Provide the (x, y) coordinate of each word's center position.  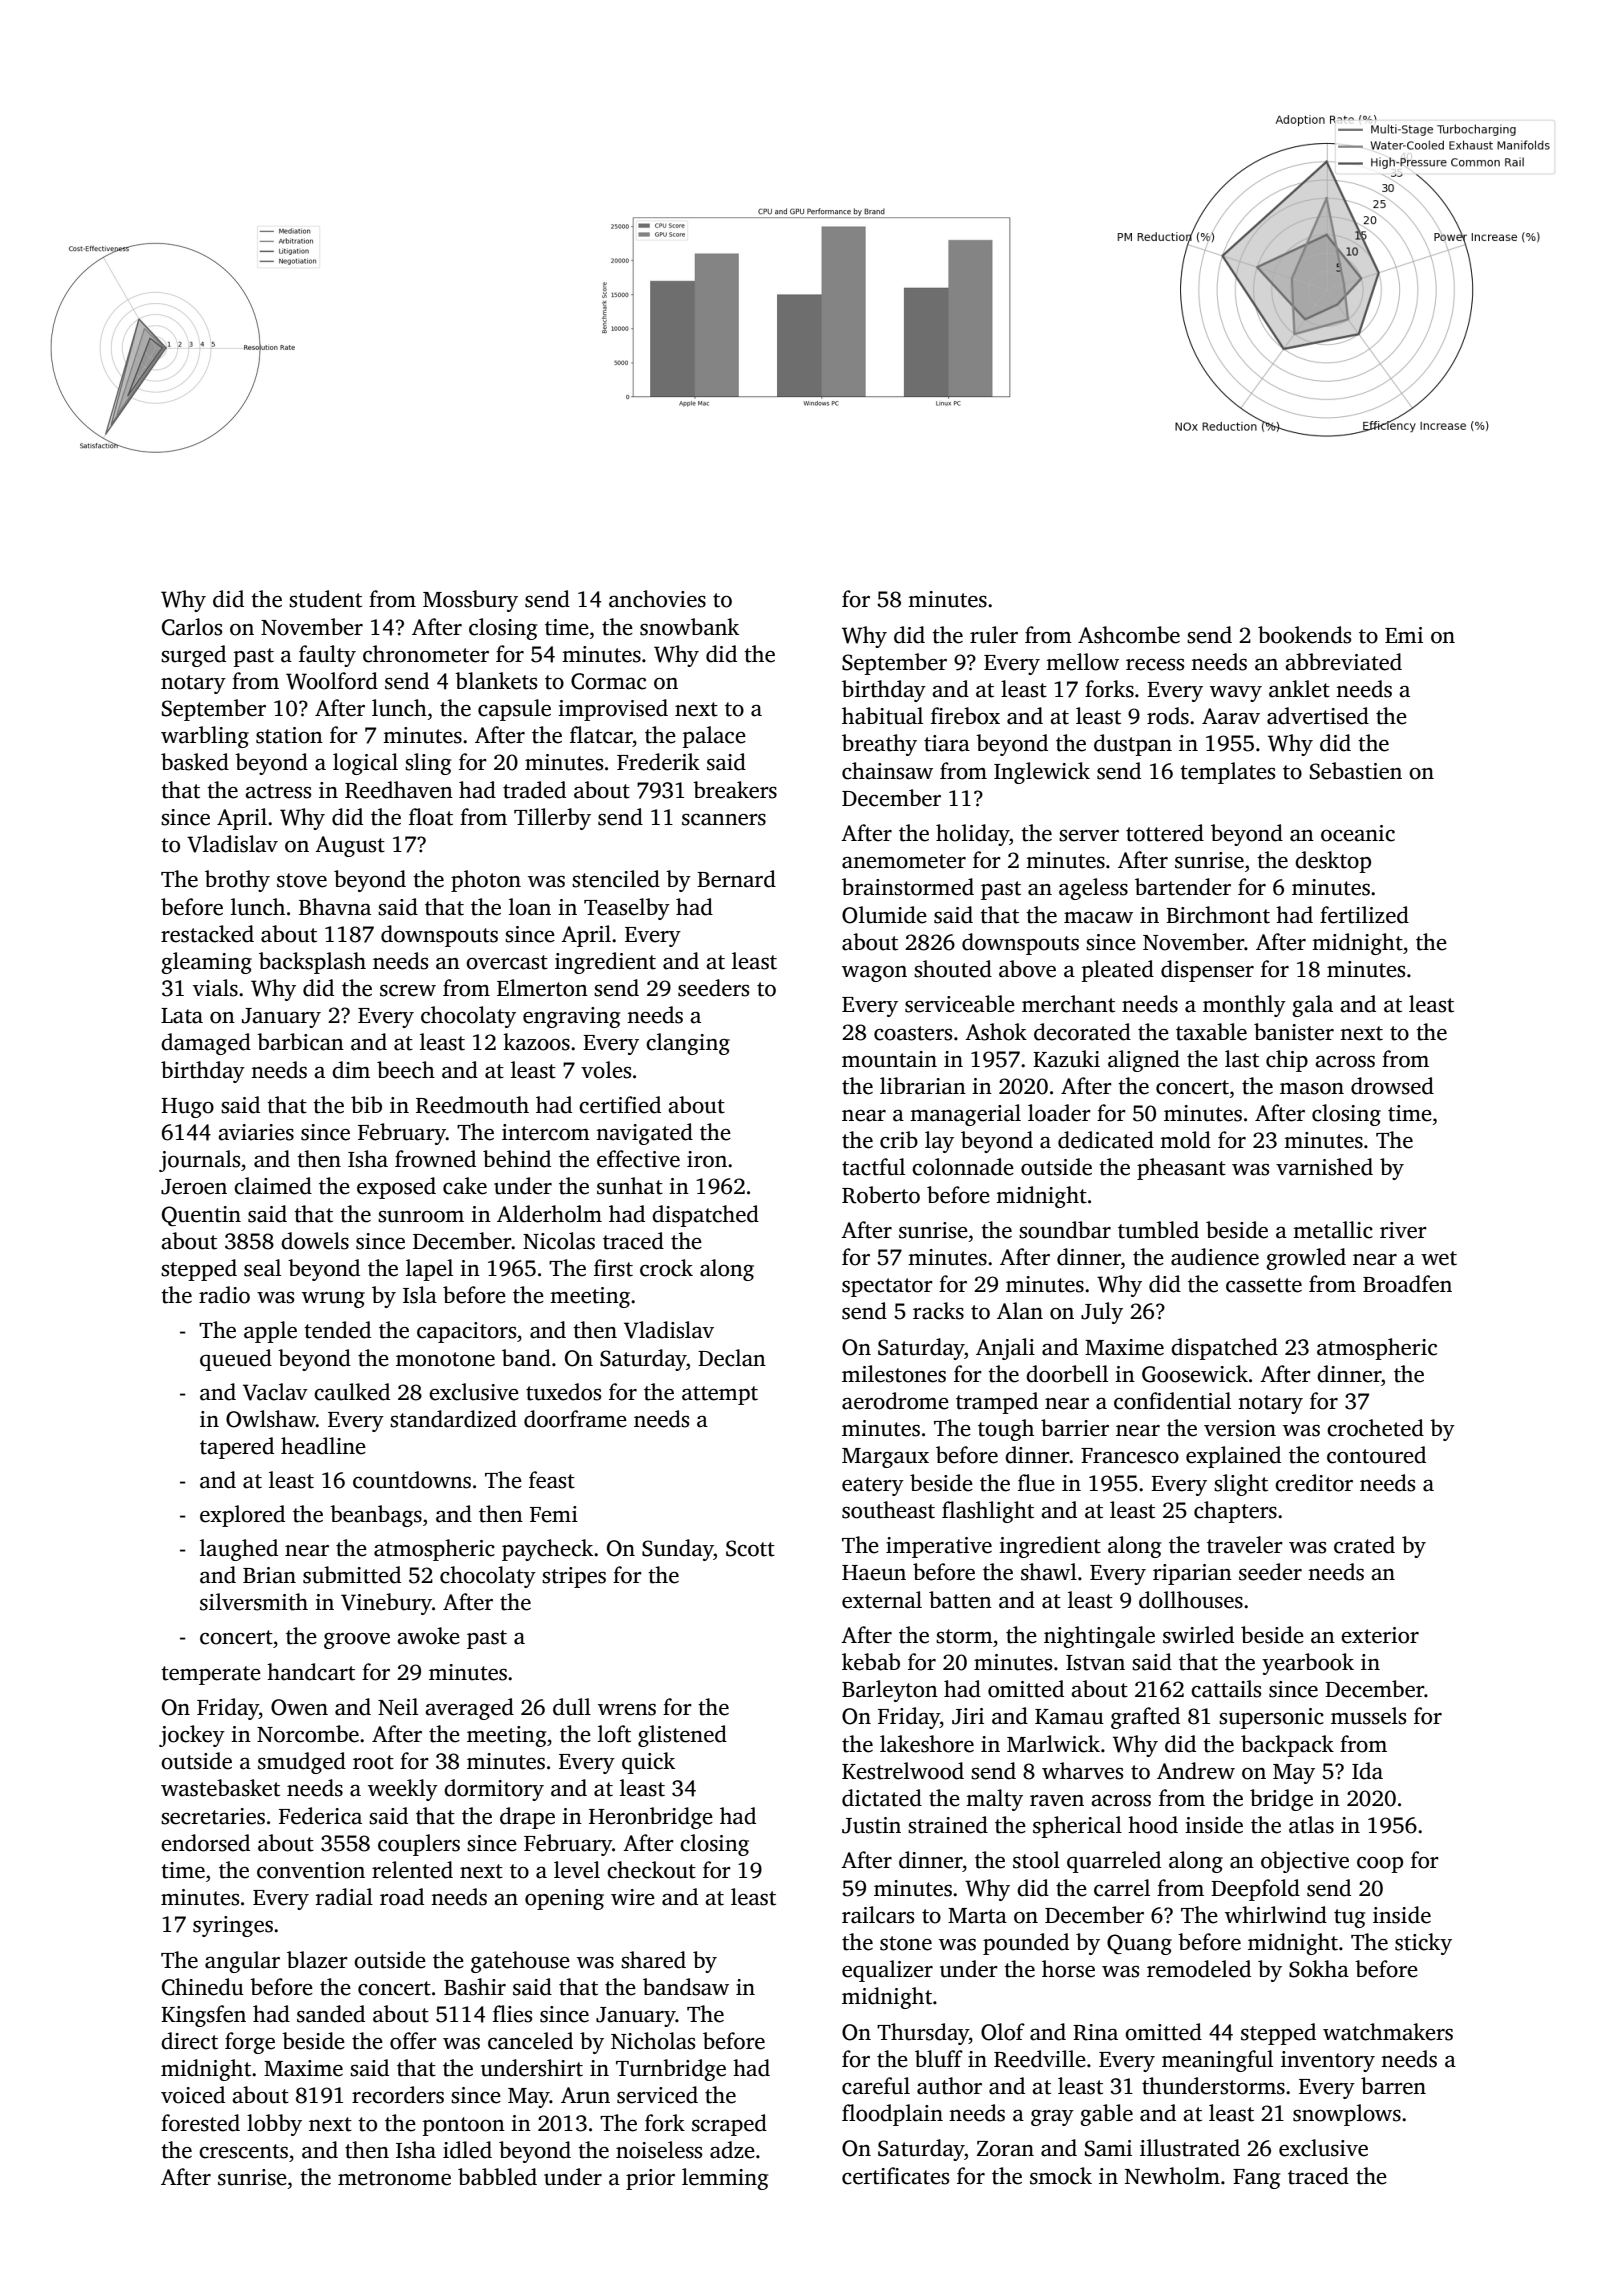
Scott (750, 1548)
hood (1153, 1825)
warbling (205, 737)
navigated (644, 1134)
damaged (206, 1044)
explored (242, 1516)
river (1403, 1230)
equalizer (887, 1971)
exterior (1380, 1635)
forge (250, 2043)
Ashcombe (1129, 635)
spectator (887, 1287)
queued (236, 1360)
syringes (233, 1926)
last (1242, 1059)
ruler (994, 635)
